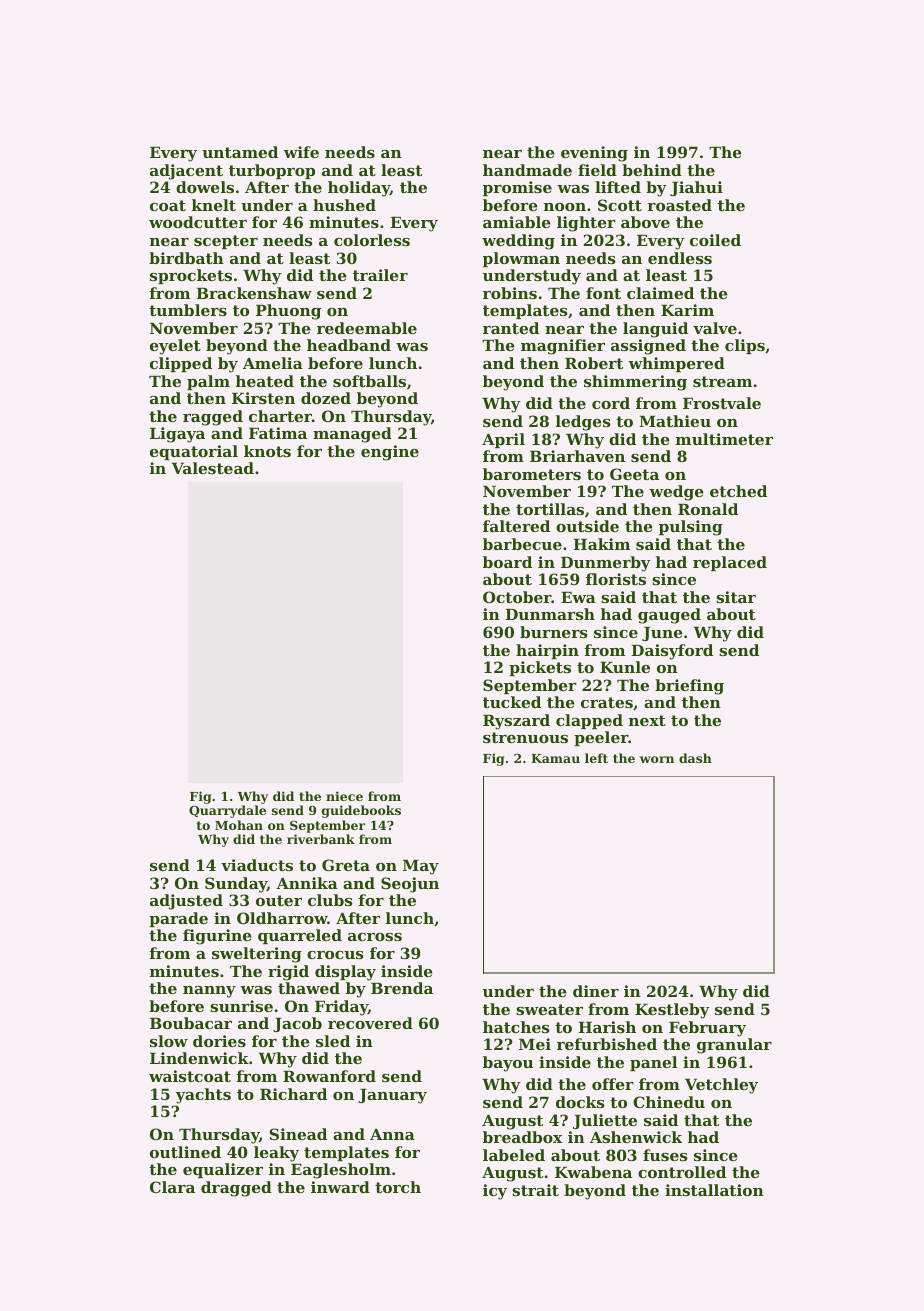  I want to click on Clara, so click(172, 1187).
